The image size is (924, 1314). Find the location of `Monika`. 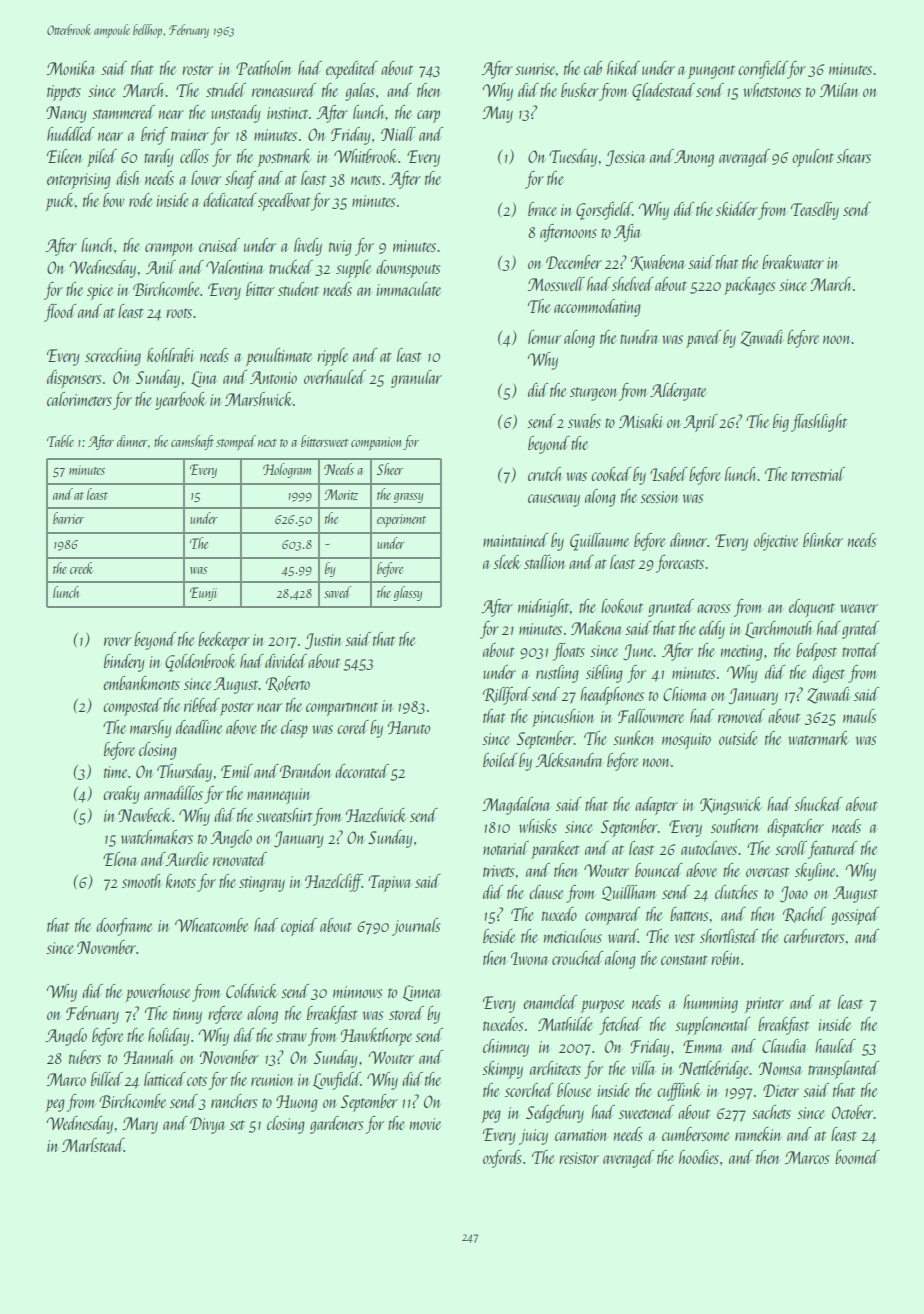

Monika is located at coordinates (71, 68).
